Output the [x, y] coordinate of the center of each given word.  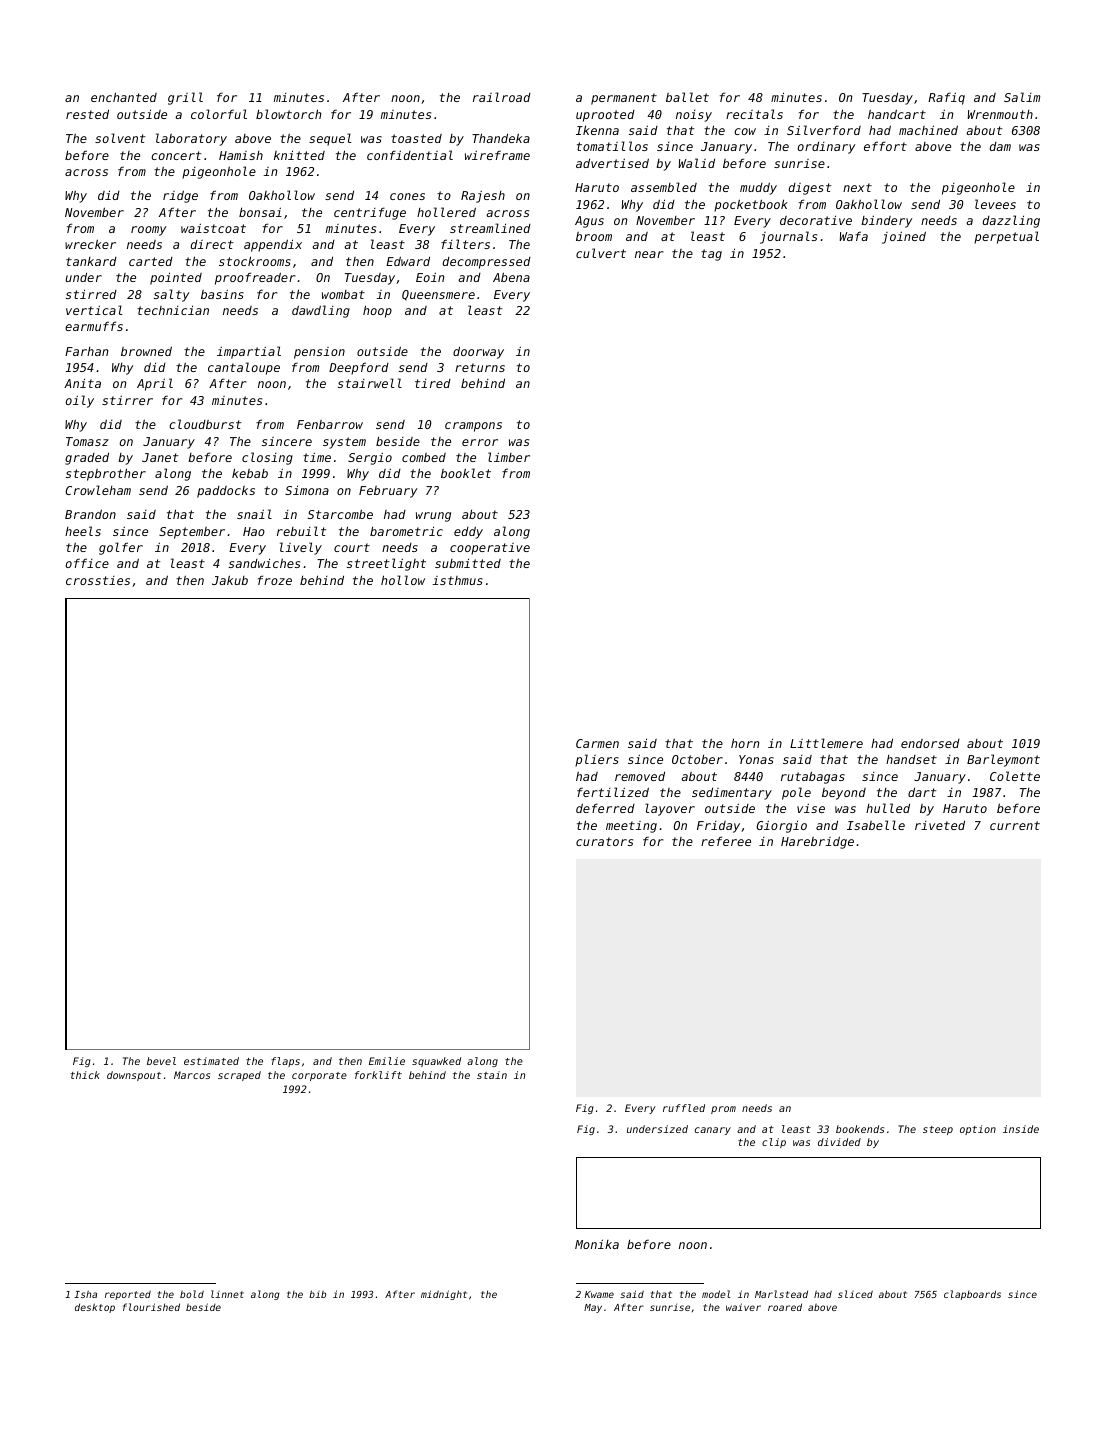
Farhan [86, 351]
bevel [161, 1061]
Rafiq [946, 98]
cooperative [490, 549]
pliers [597, 760]
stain [492, 1075]
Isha [85, 1294]
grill [185, 98]
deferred [605, 808]
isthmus [457, 580]
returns [480, 367]
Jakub [230, 580]
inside [1021, 1129]
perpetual [1006, 237]
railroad [502, 97]
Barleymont [1003, 760]
